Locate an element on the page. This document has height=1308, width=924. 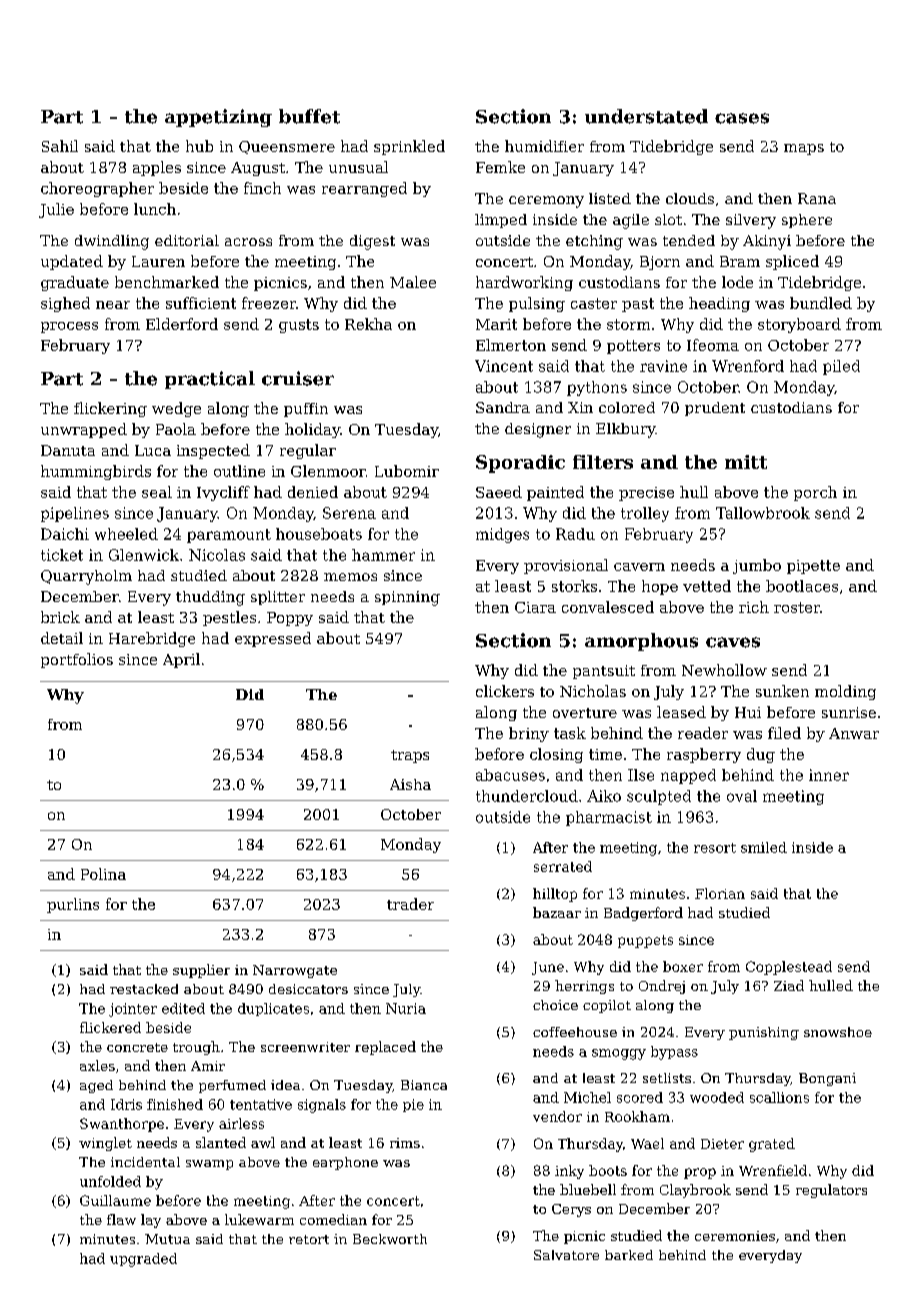
humidifier is located at coordinates (544, 146).
